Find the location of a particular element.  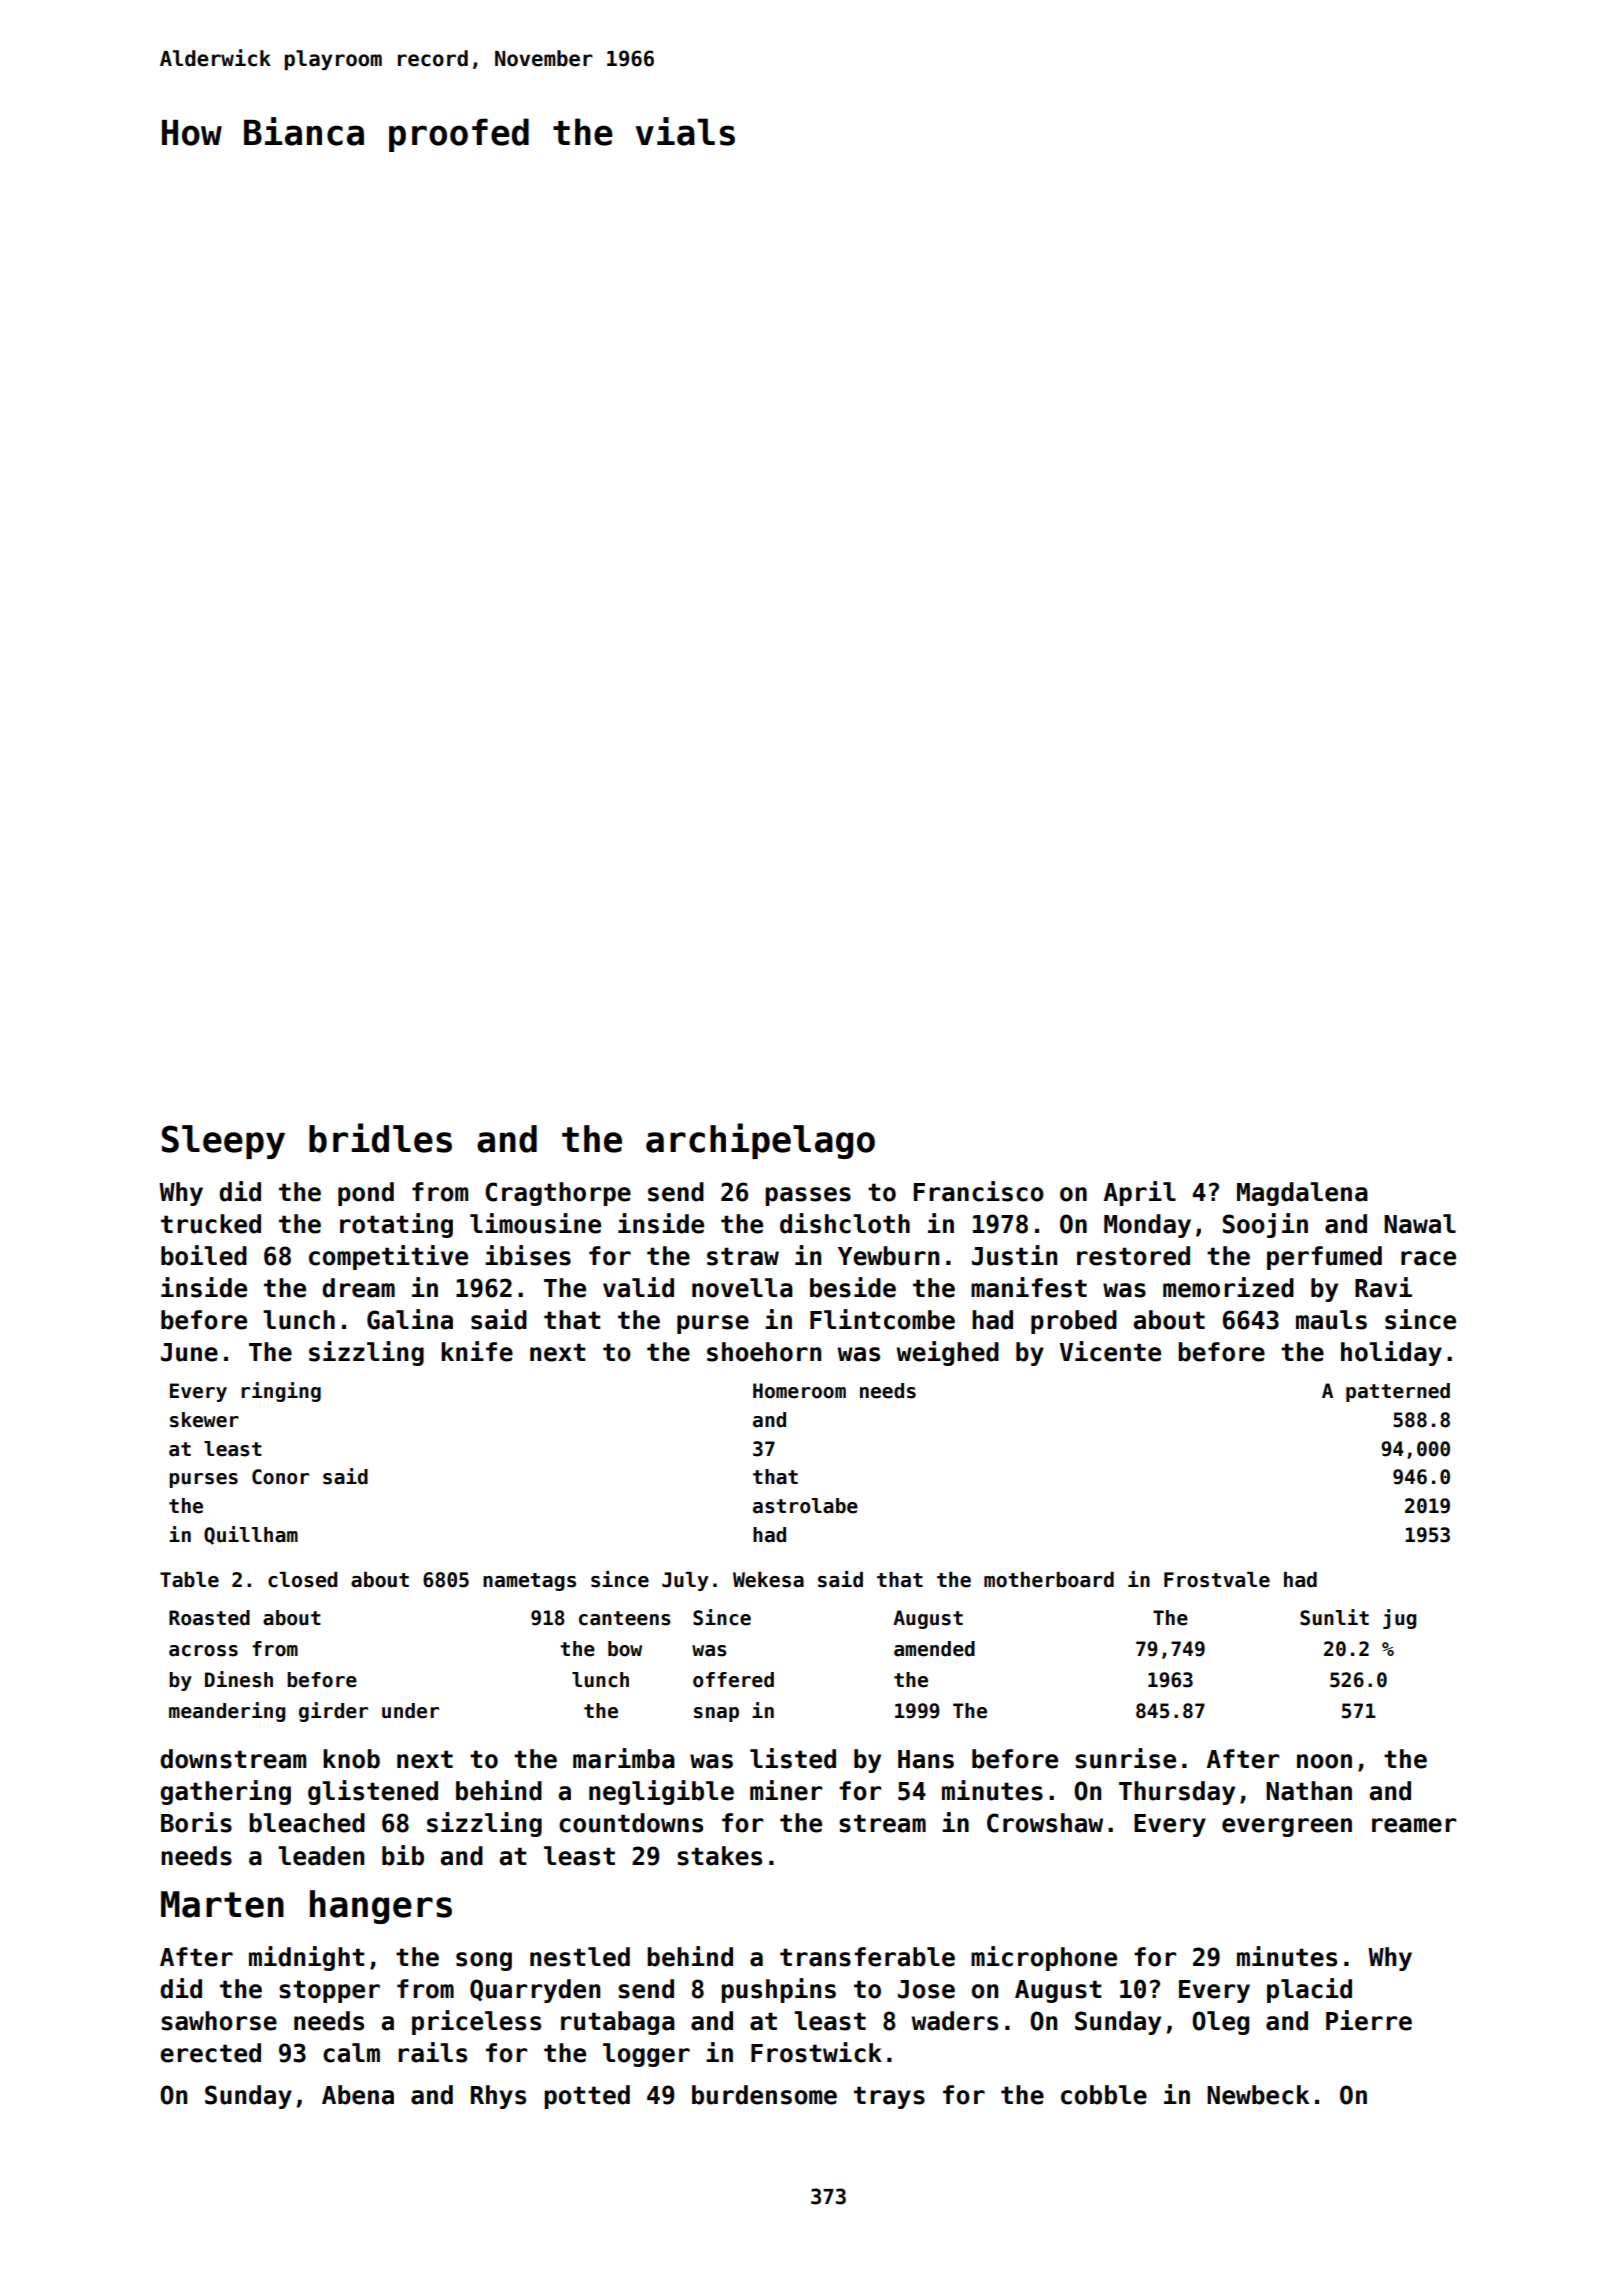

Abena is located at coordinates (358, 2095).
